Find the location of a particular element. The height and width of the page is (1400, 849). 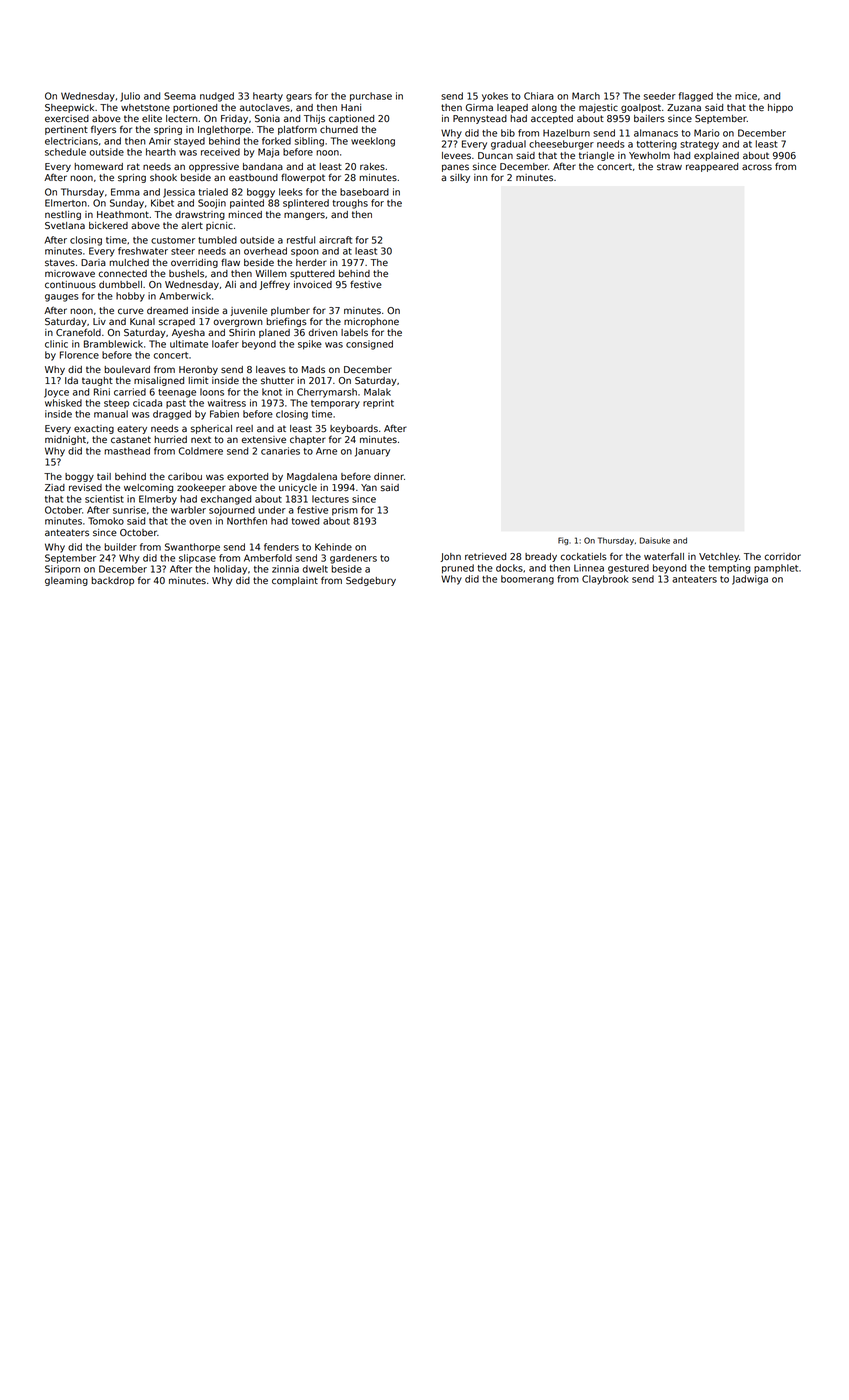

boomerang is located at coordinates (527, 580).
